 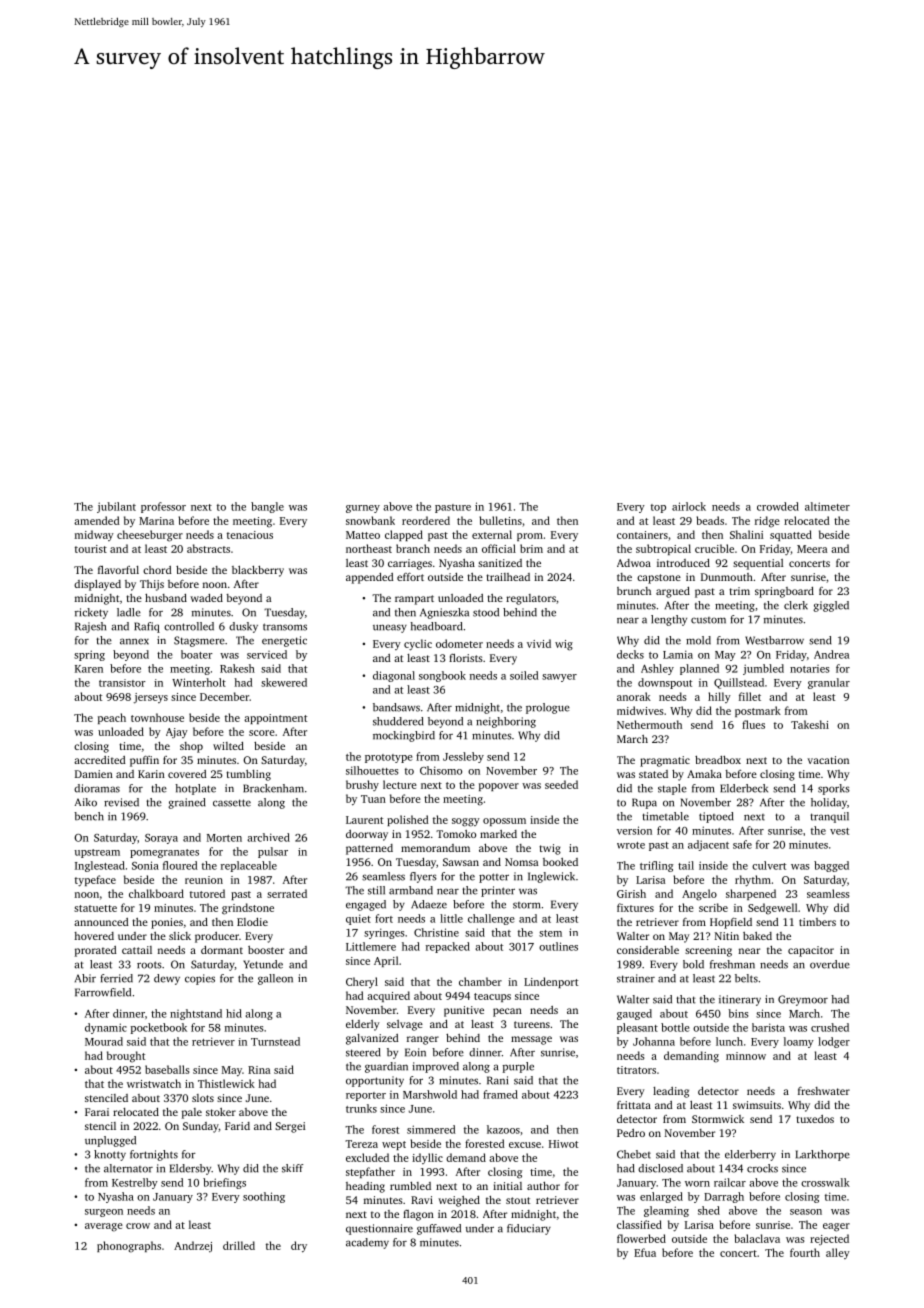 What do you see at coordinates (369, 849) in the page?
I see `patterned` at bounding box center [369, 849].
